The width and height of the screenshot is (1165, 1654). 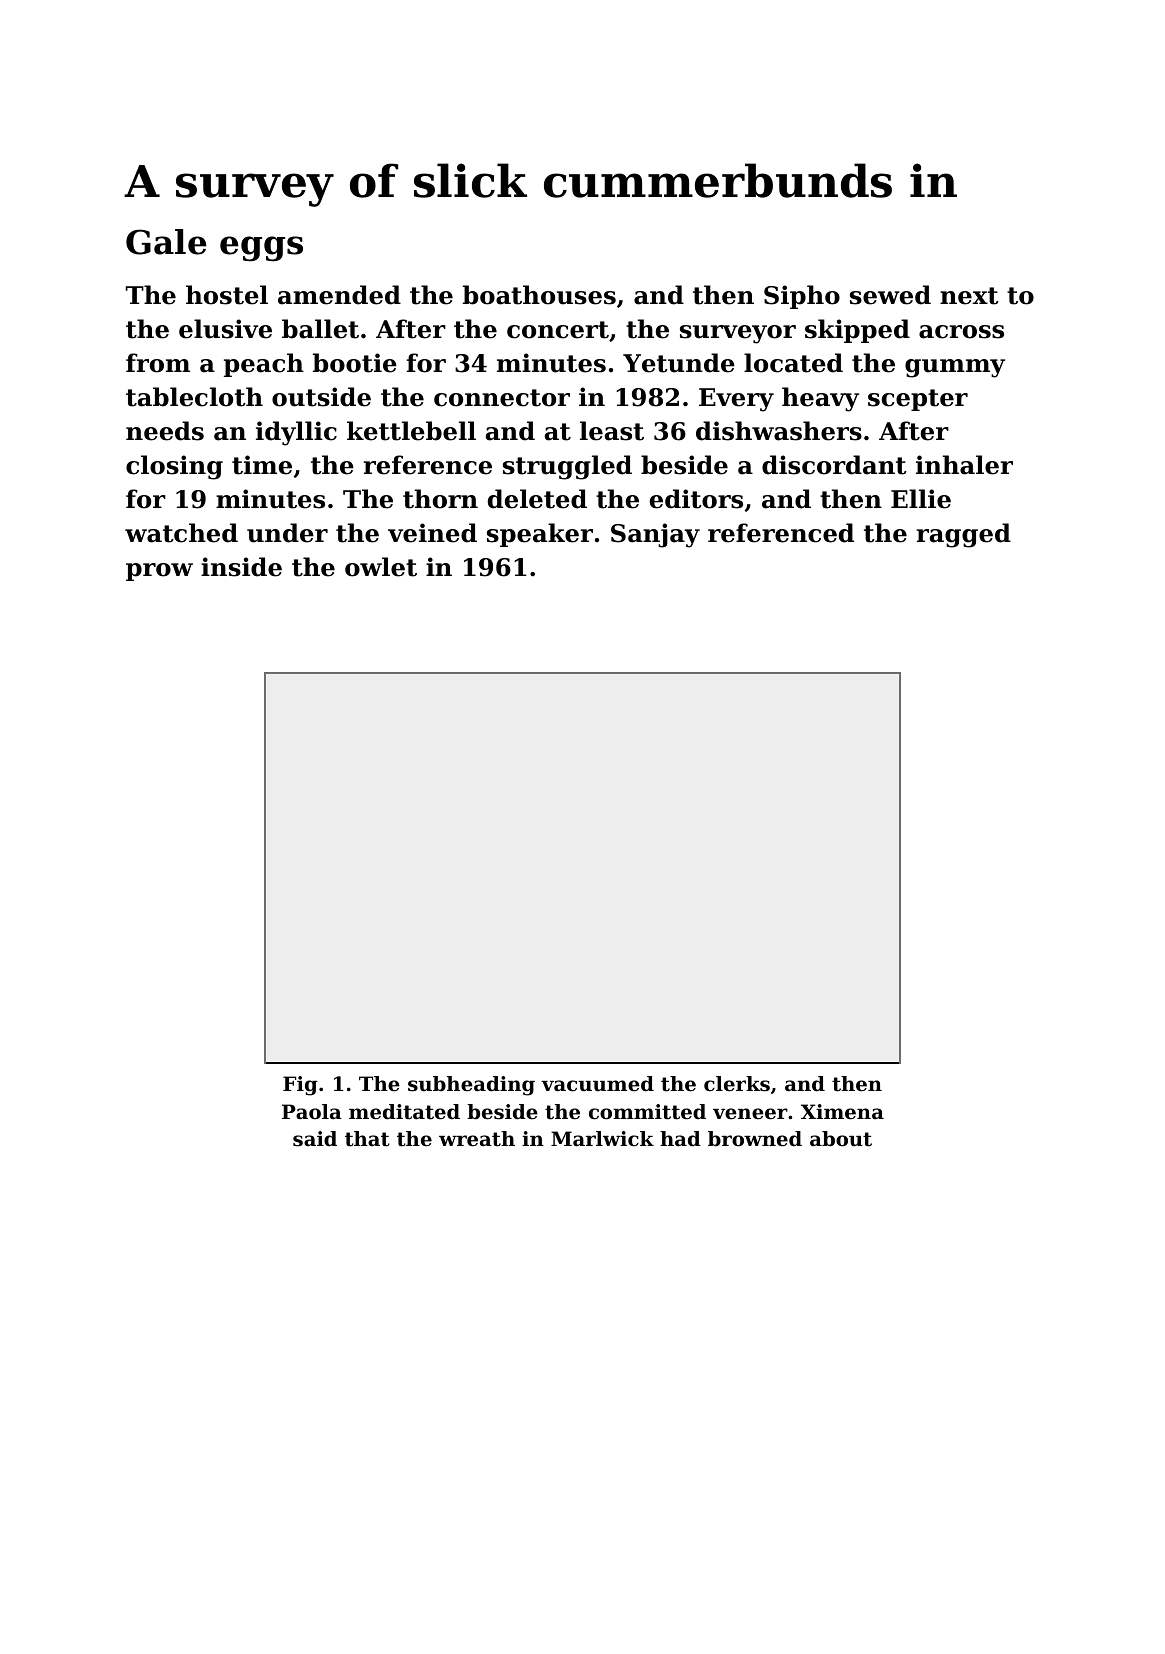 What do you see at coordinates (471, 1086) in the screenshot?
I see `subheading` at bounding box center [471, 1086].
